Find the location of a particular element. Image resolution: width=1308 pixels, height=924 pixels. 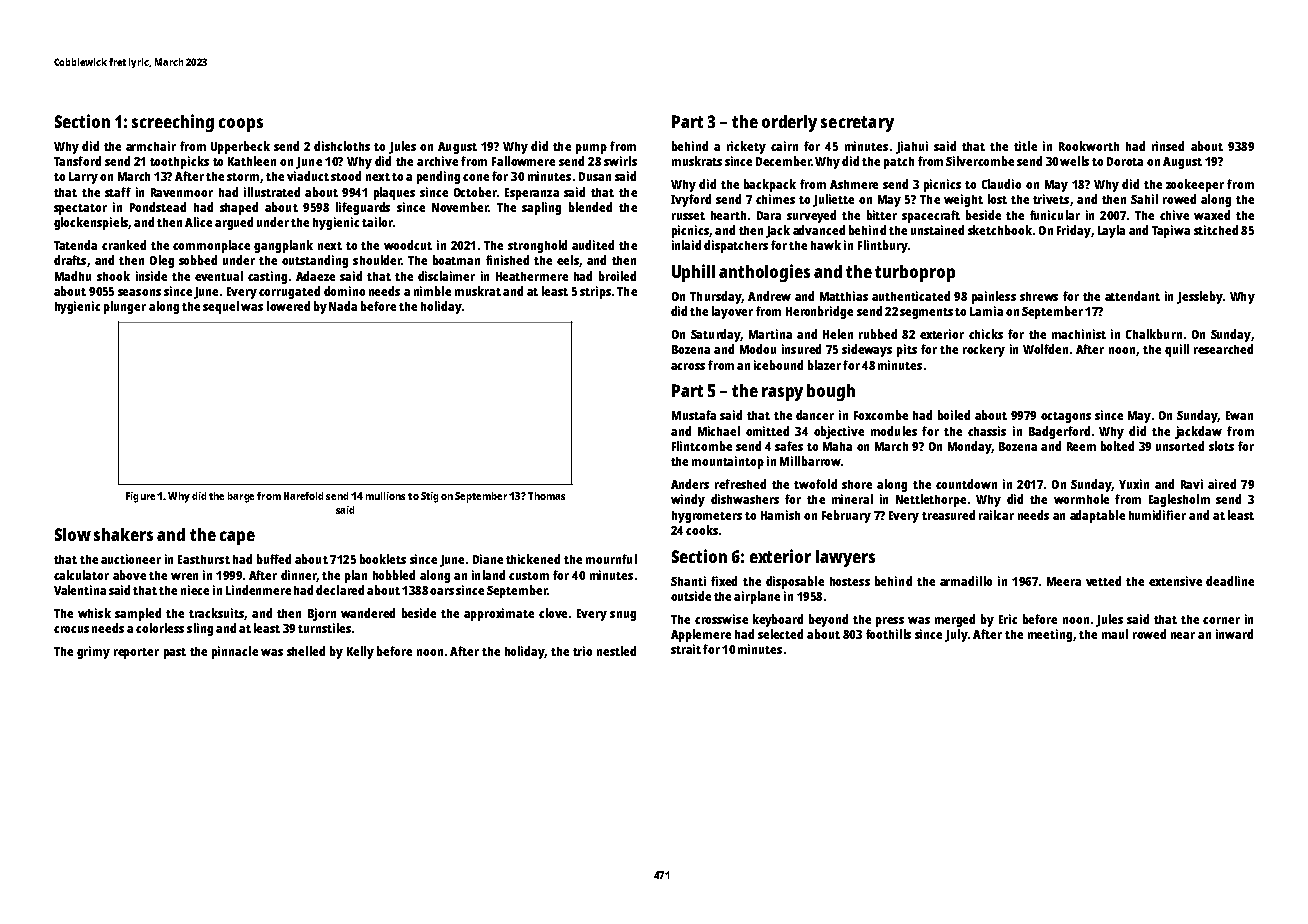

mullions is located at coordinates (385, 496).
